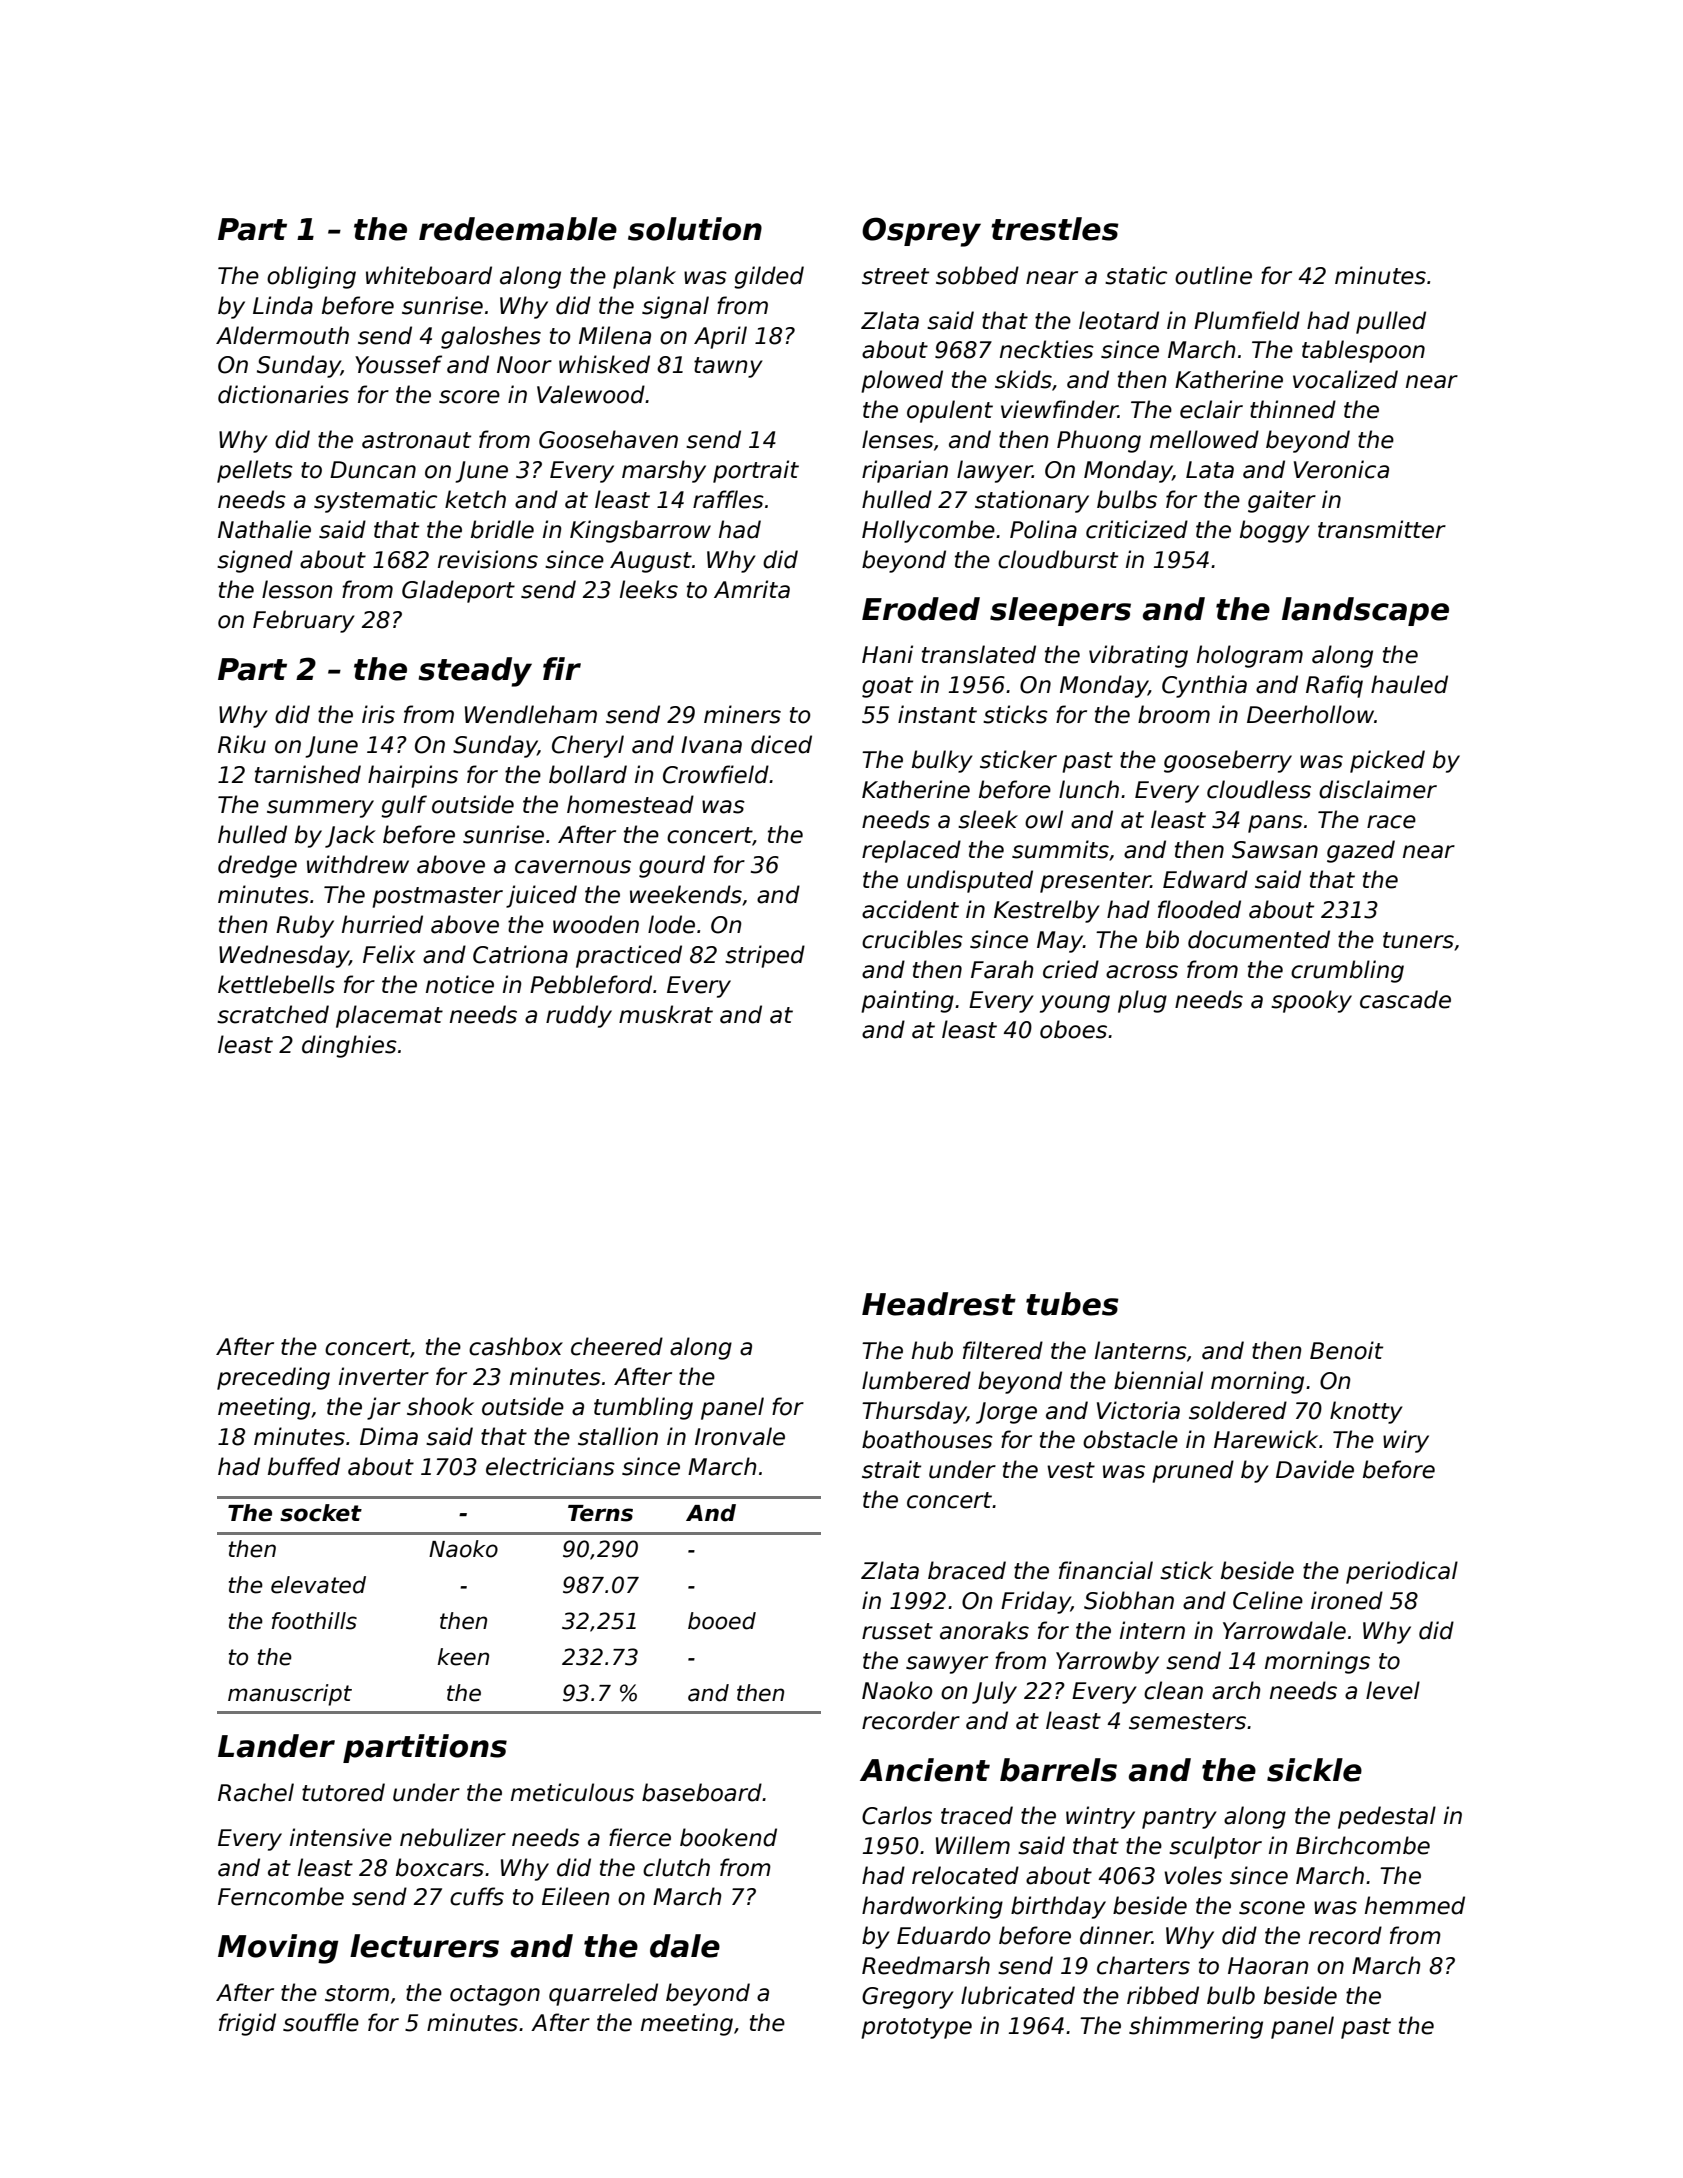  I want to click on Riku, so click(242, 744).
